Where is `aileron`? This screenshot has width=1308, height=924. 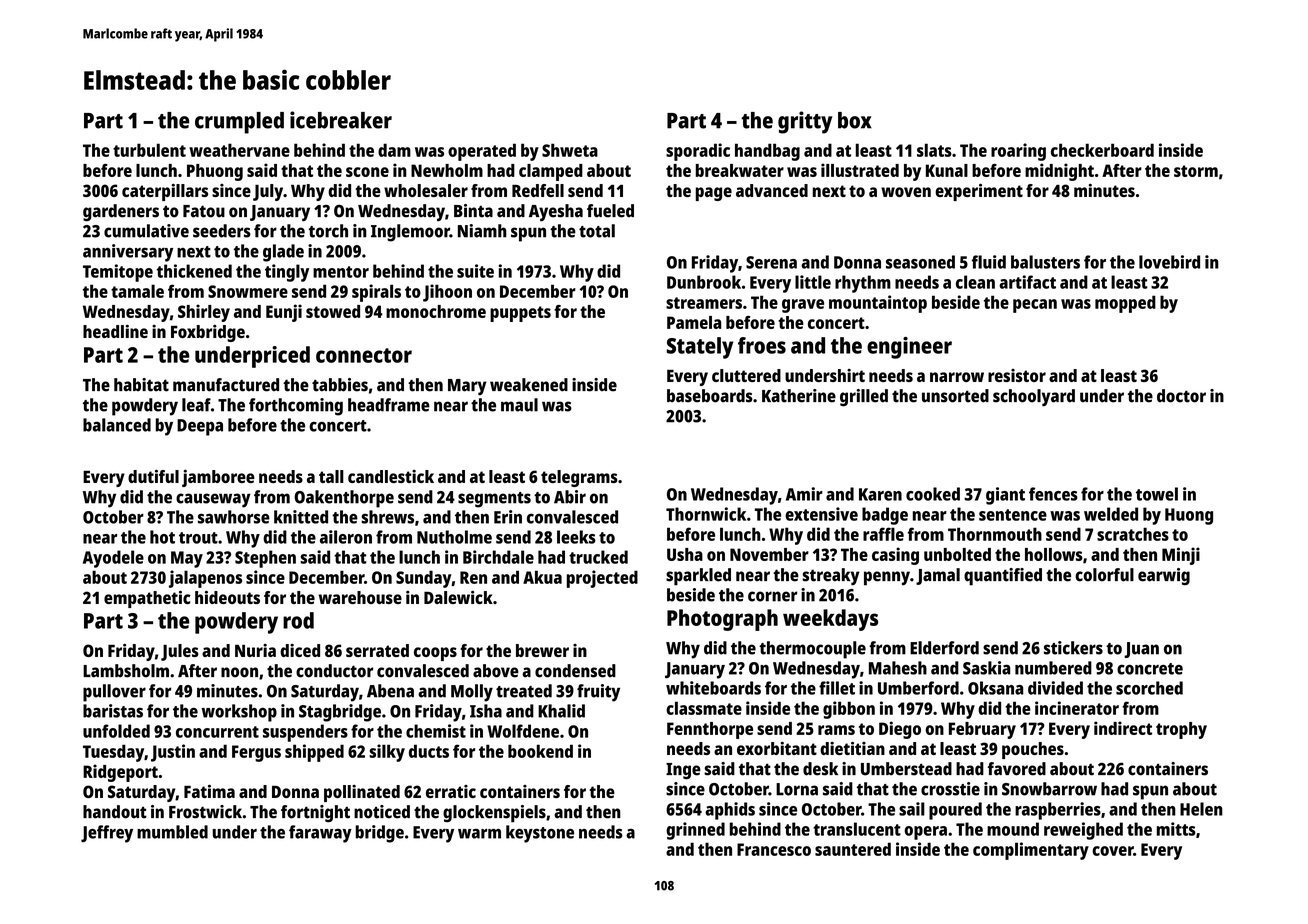 aileron is located at coordinates (346, 537).
